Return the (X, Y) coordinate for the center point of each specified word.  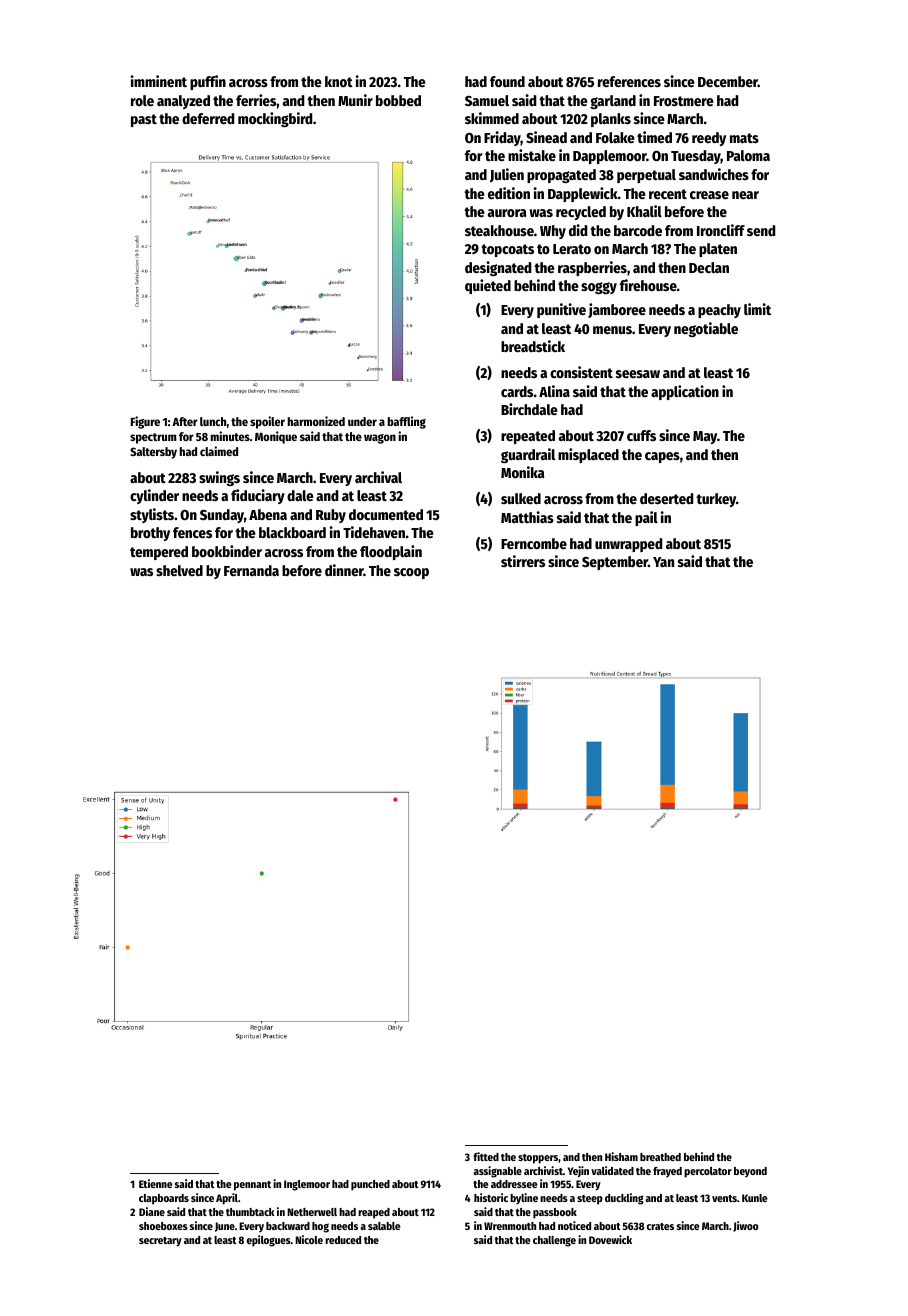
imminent (159, 81)
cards (517, 391)
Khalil (644, 211)
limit (757, 309)
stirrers (523, 561)
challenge (554, 1241)
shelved (179, 570)
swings (219, 478)
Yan (663, 562)
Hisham (621, 1156)
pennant (252, 1186)
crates (660, 1226)
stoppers (538, 1159)
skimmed (492, 118)
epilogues (269, 1241)
